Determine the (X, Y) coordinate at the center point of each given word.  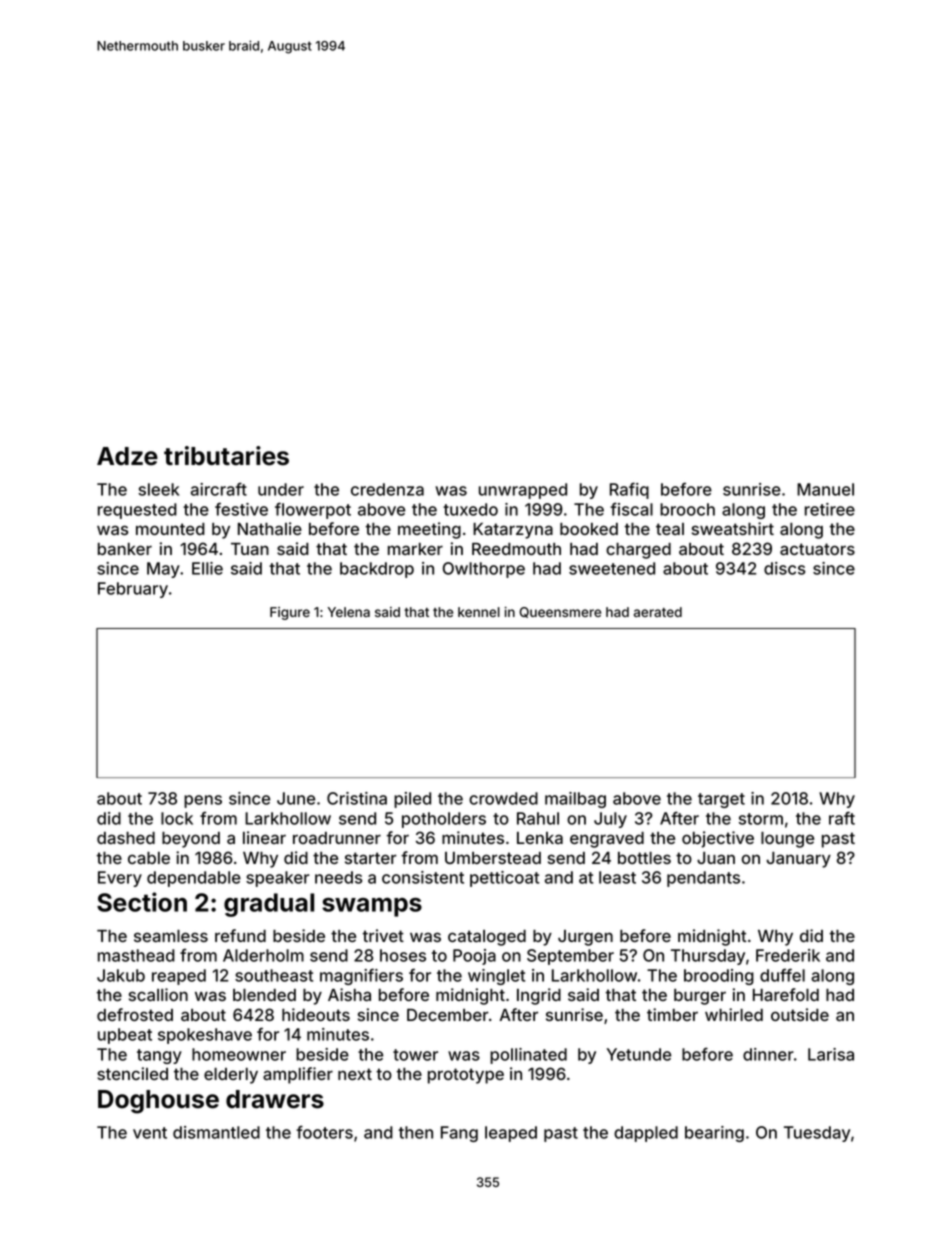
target (721, 800)
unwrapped (523, 491)
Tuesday (817, 1134)
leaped (511, 1134)
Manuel (825, 489)
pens (203, 801)
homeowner (239, 1054)
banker (125, 549)
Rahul (538, 818)
